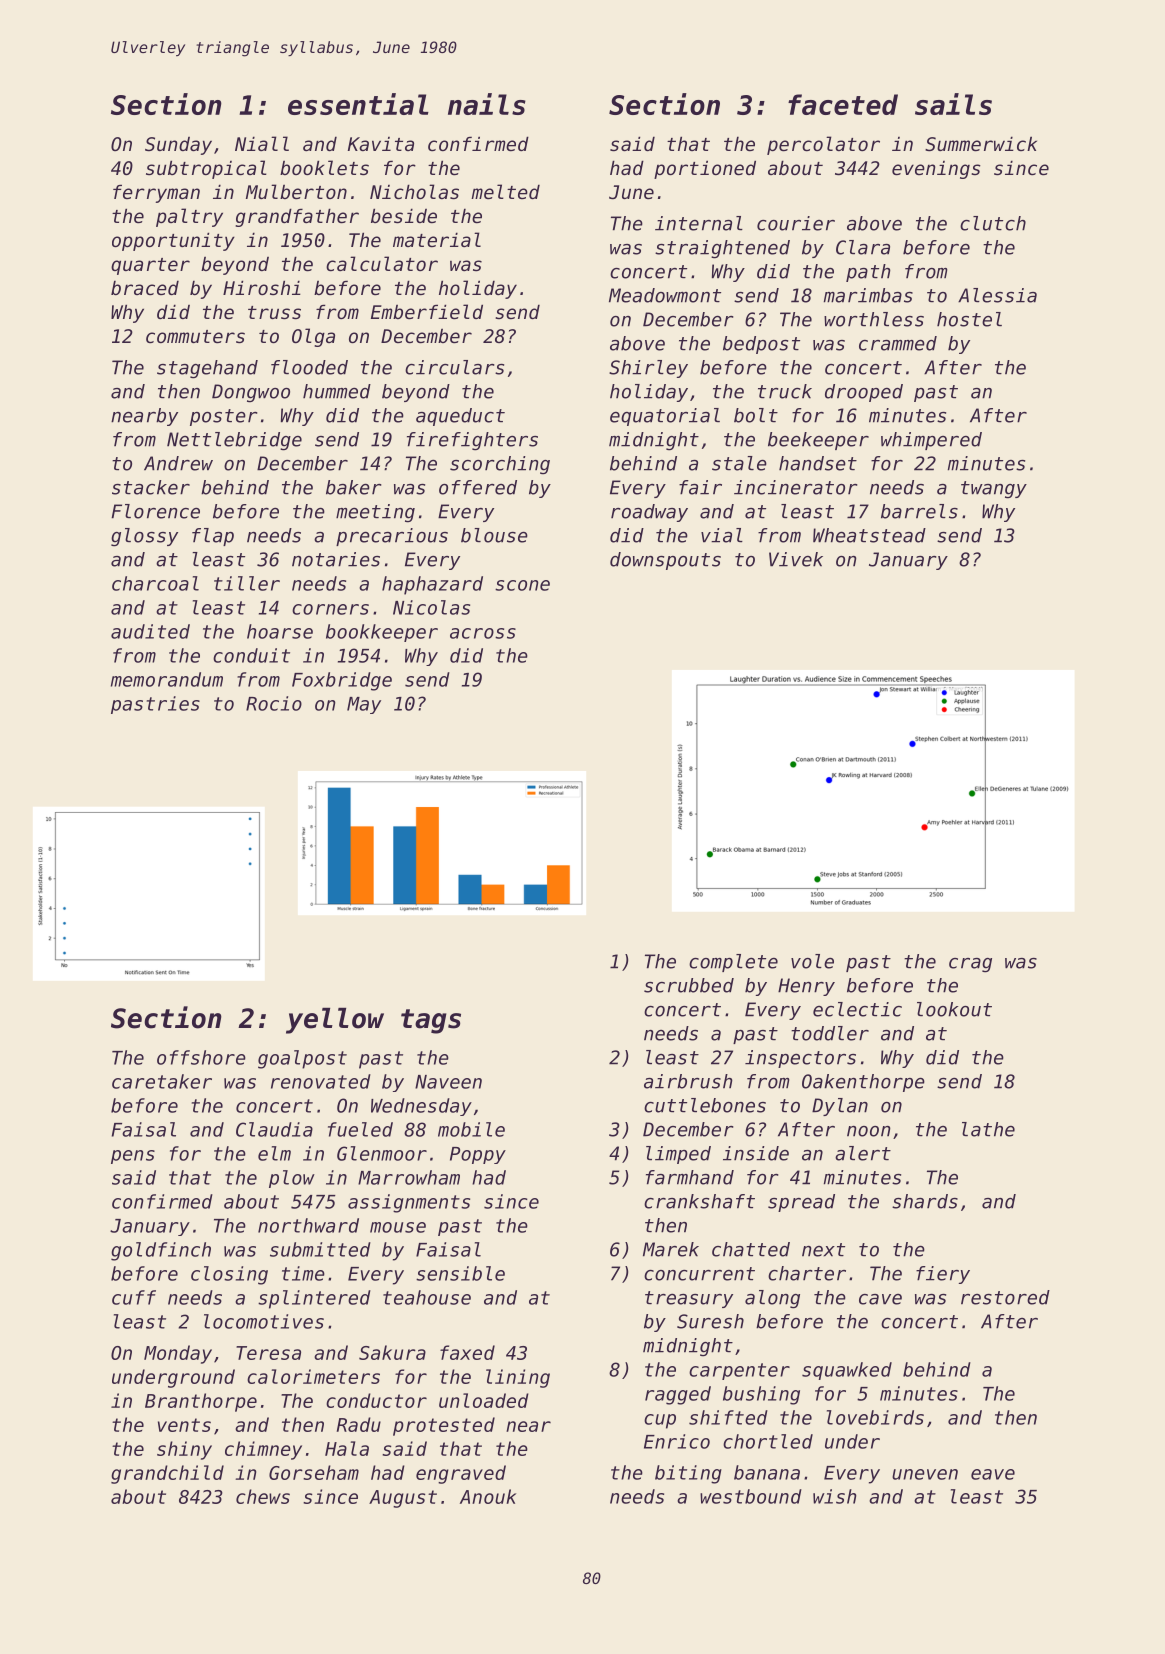 This screenshot has width=1165, height=1654. I want to click on Alessia, so click(997, 295).
